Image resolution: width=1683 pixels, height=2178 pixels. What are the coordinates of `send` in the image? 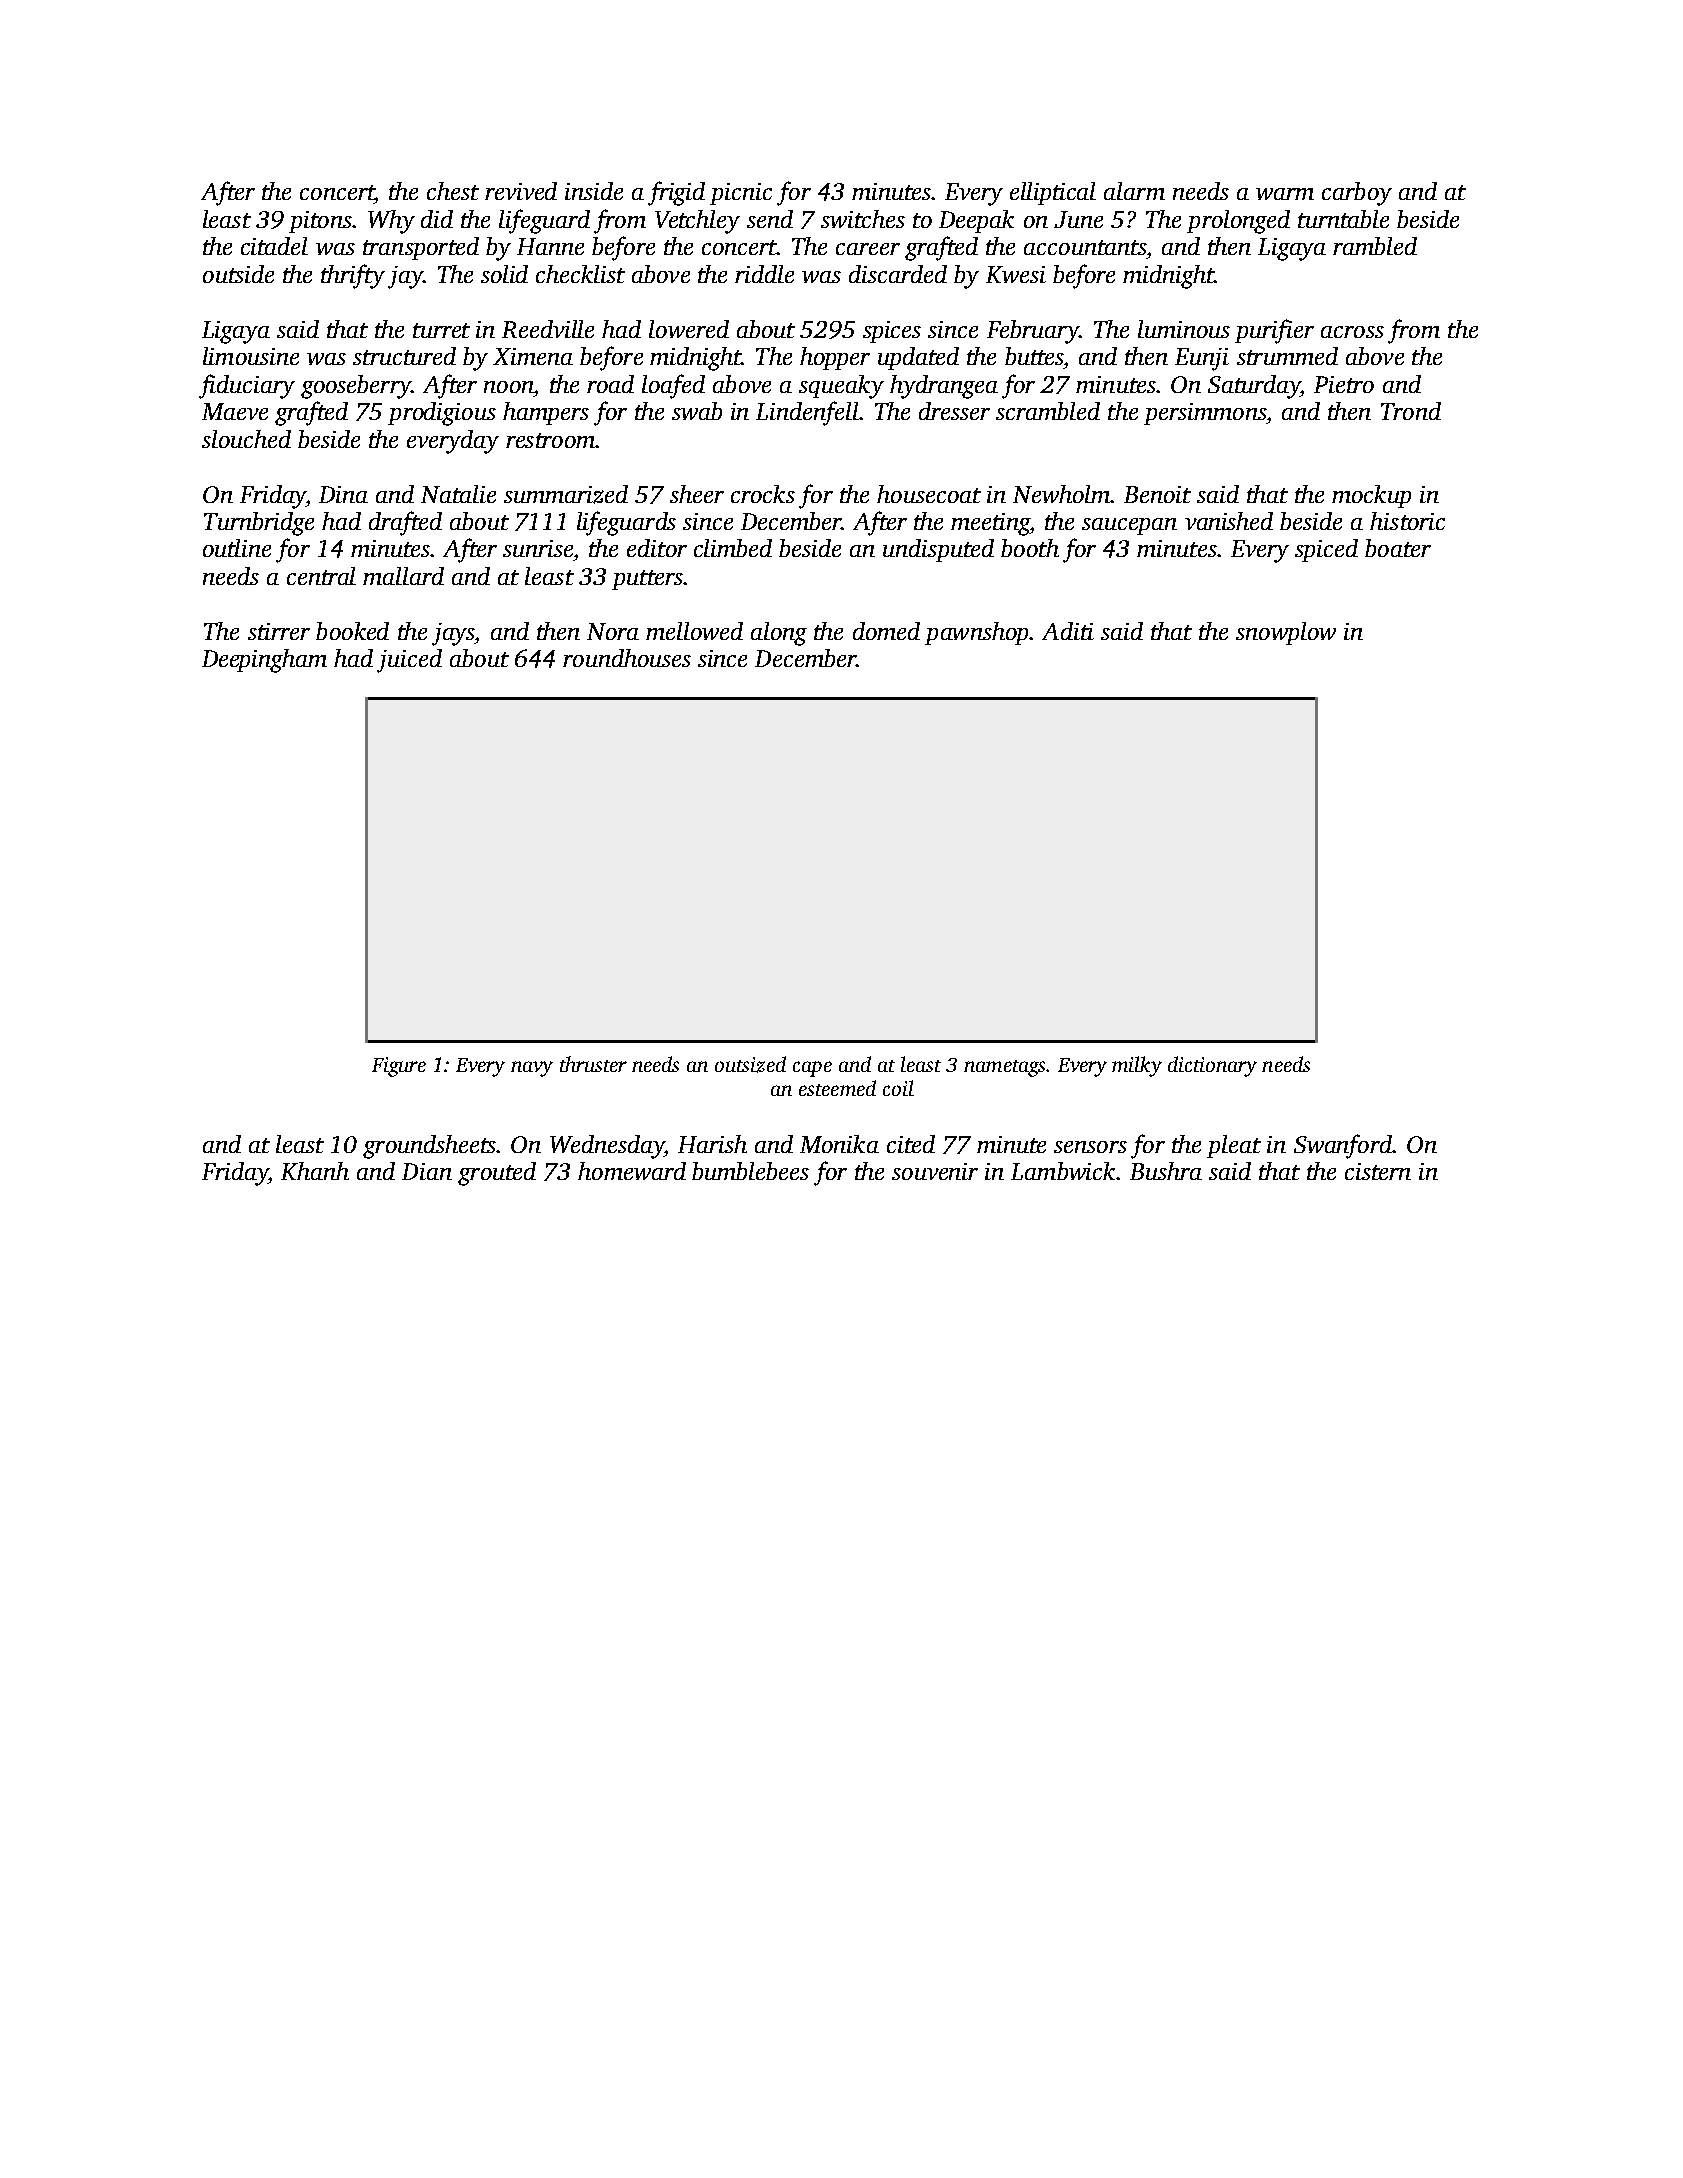 It's located at (770, 219).
